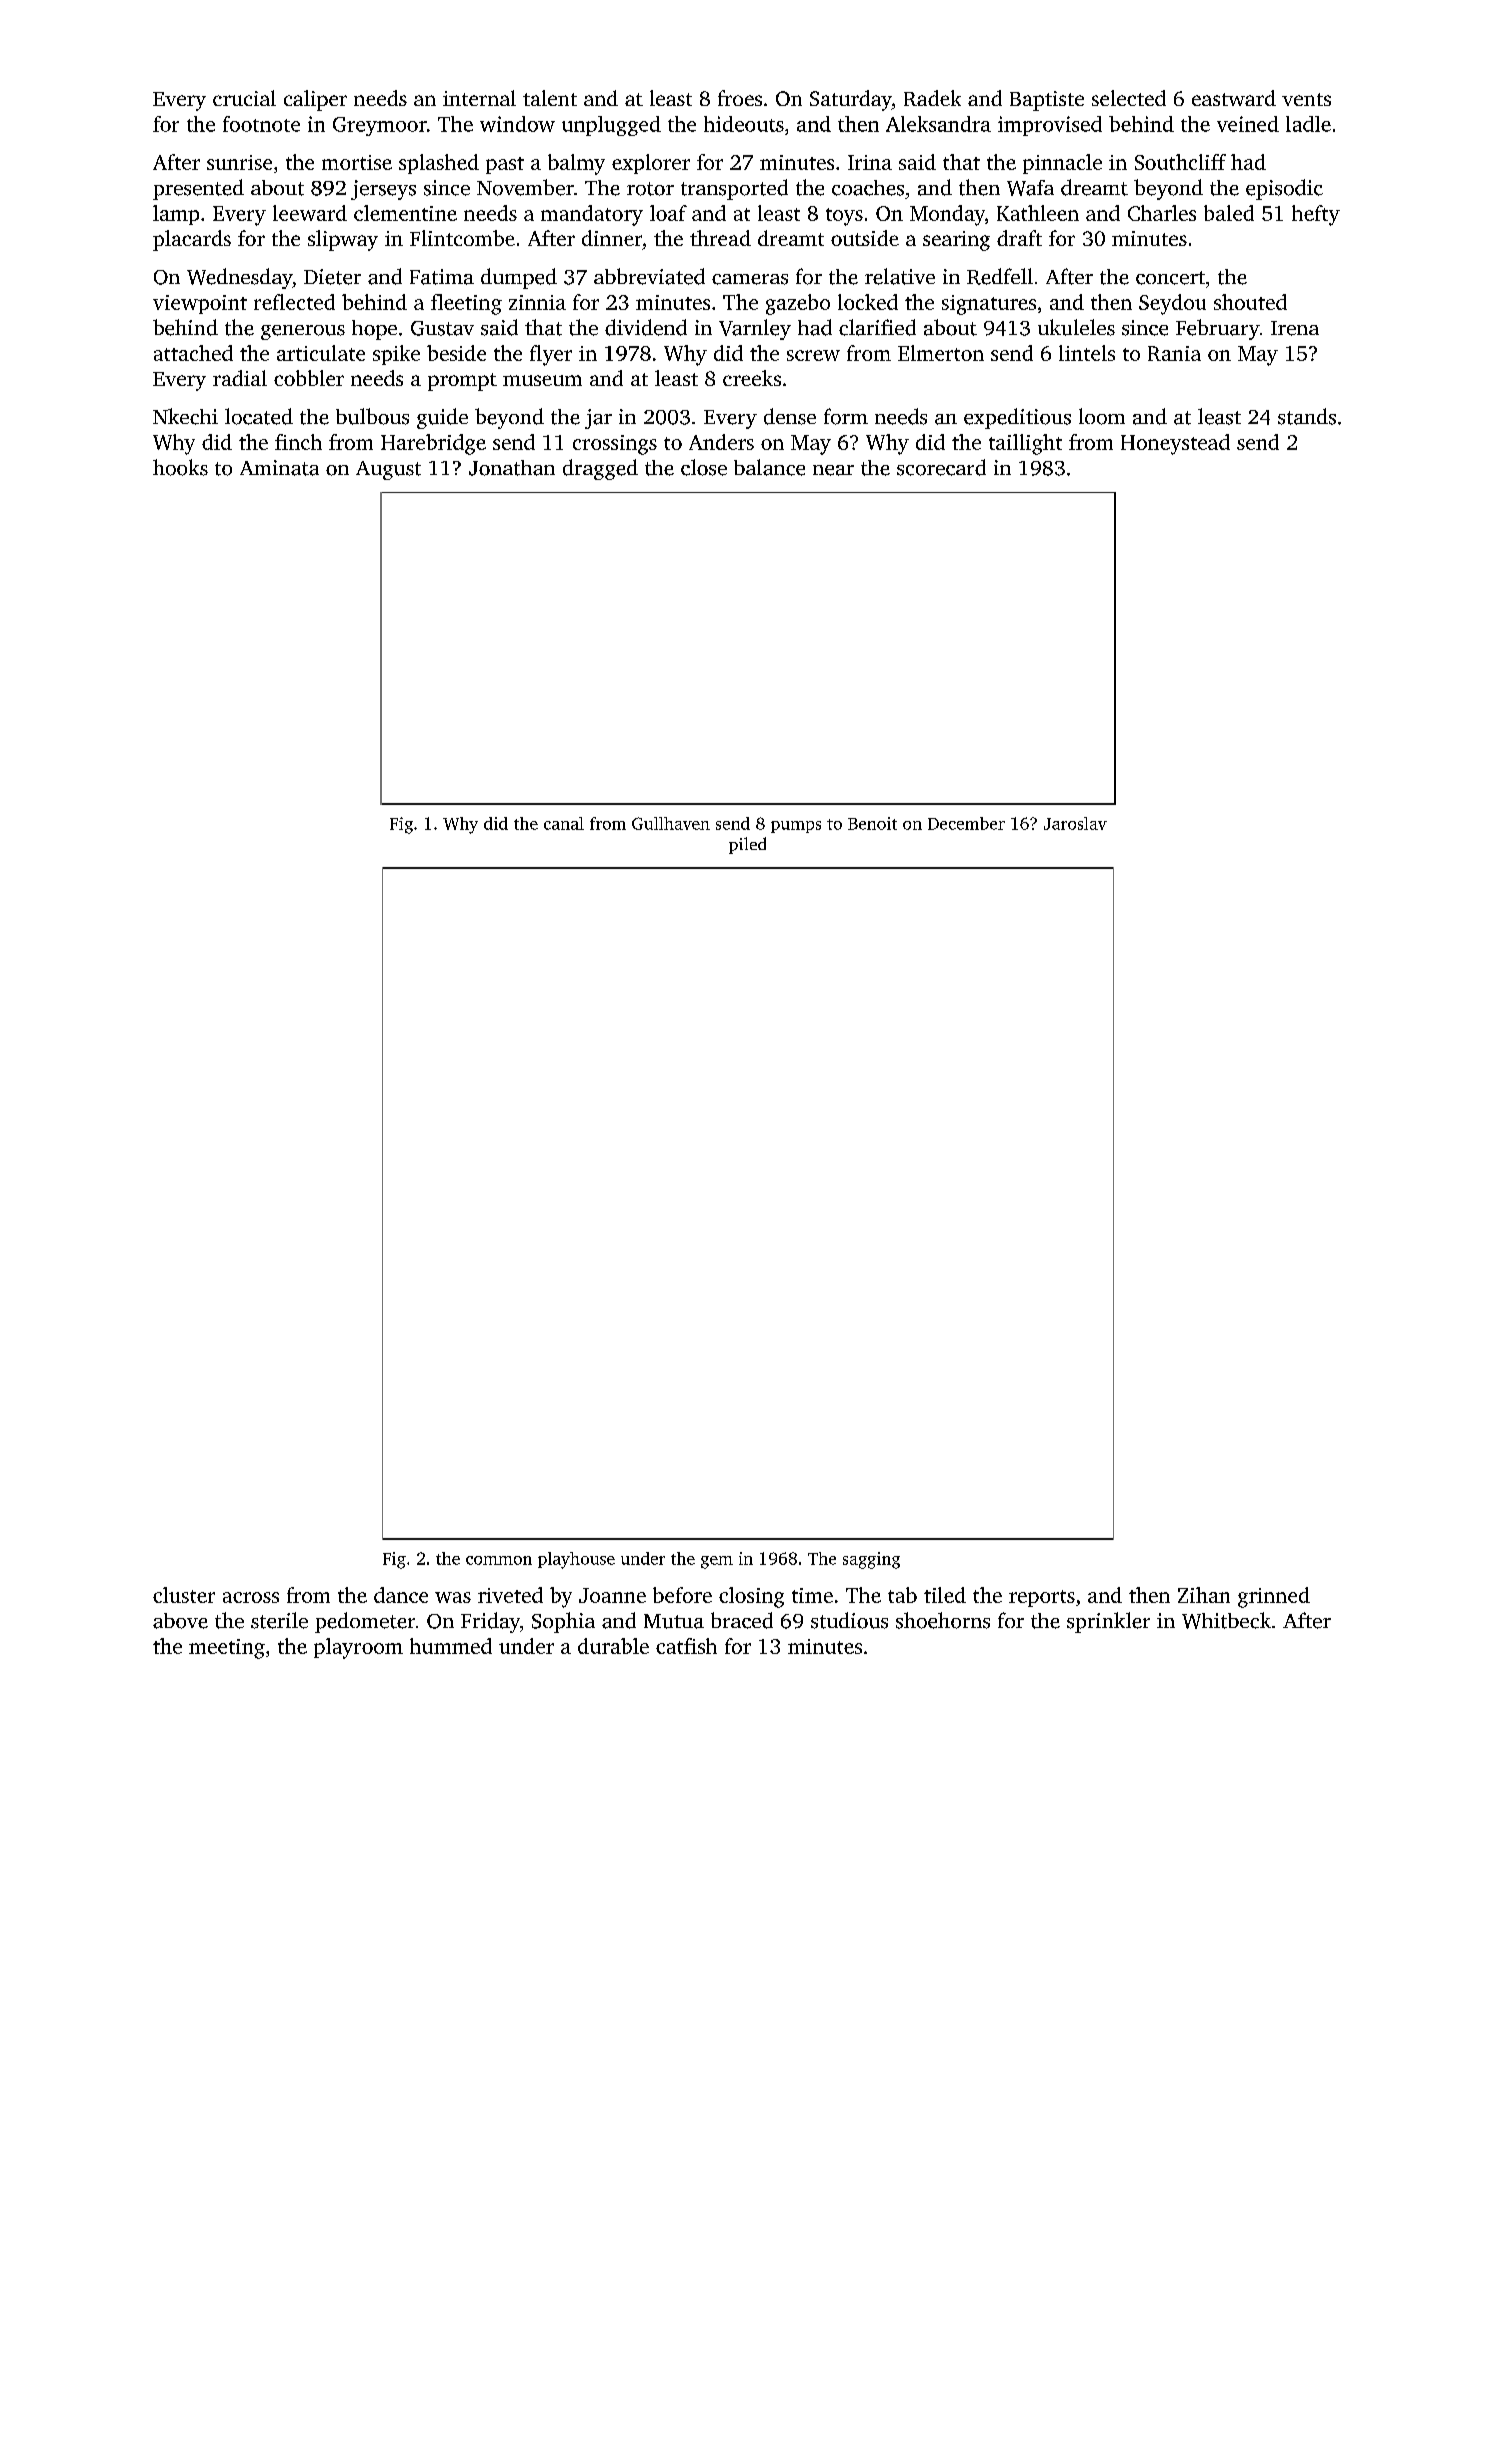 The height and width of the screenshot is (2464, 1496). Describe the element at coordinates (966, 823) in the screenshot. I see `December` at that location.
